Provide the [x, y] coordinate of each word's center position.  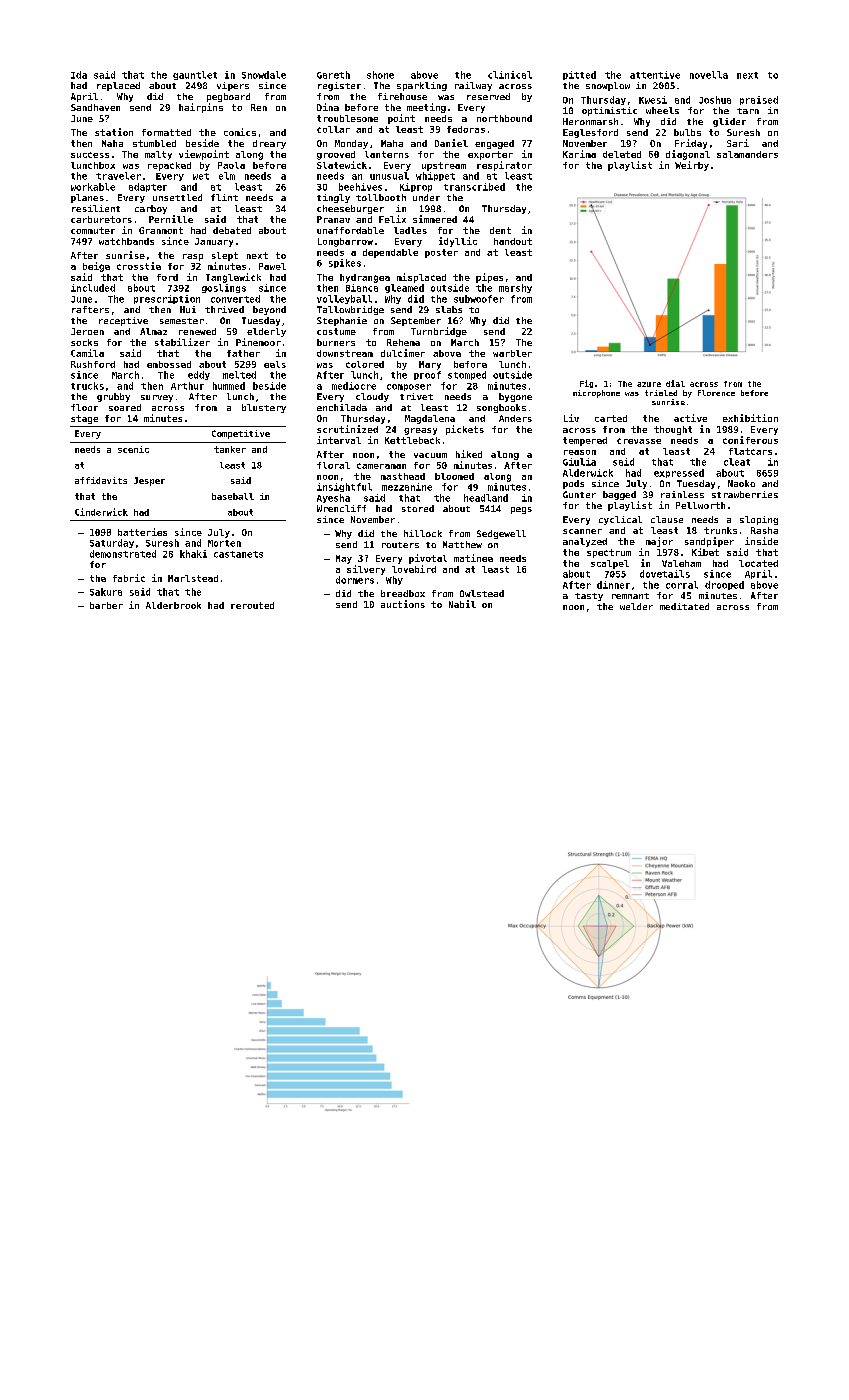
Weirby [692, 166]
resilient [96, 208]
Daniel [451, 143]
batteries [142, 532]
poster [441, 253]
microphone [596, 394]
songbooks [501, 408]
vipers [233, 86]
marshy [515, 288]
